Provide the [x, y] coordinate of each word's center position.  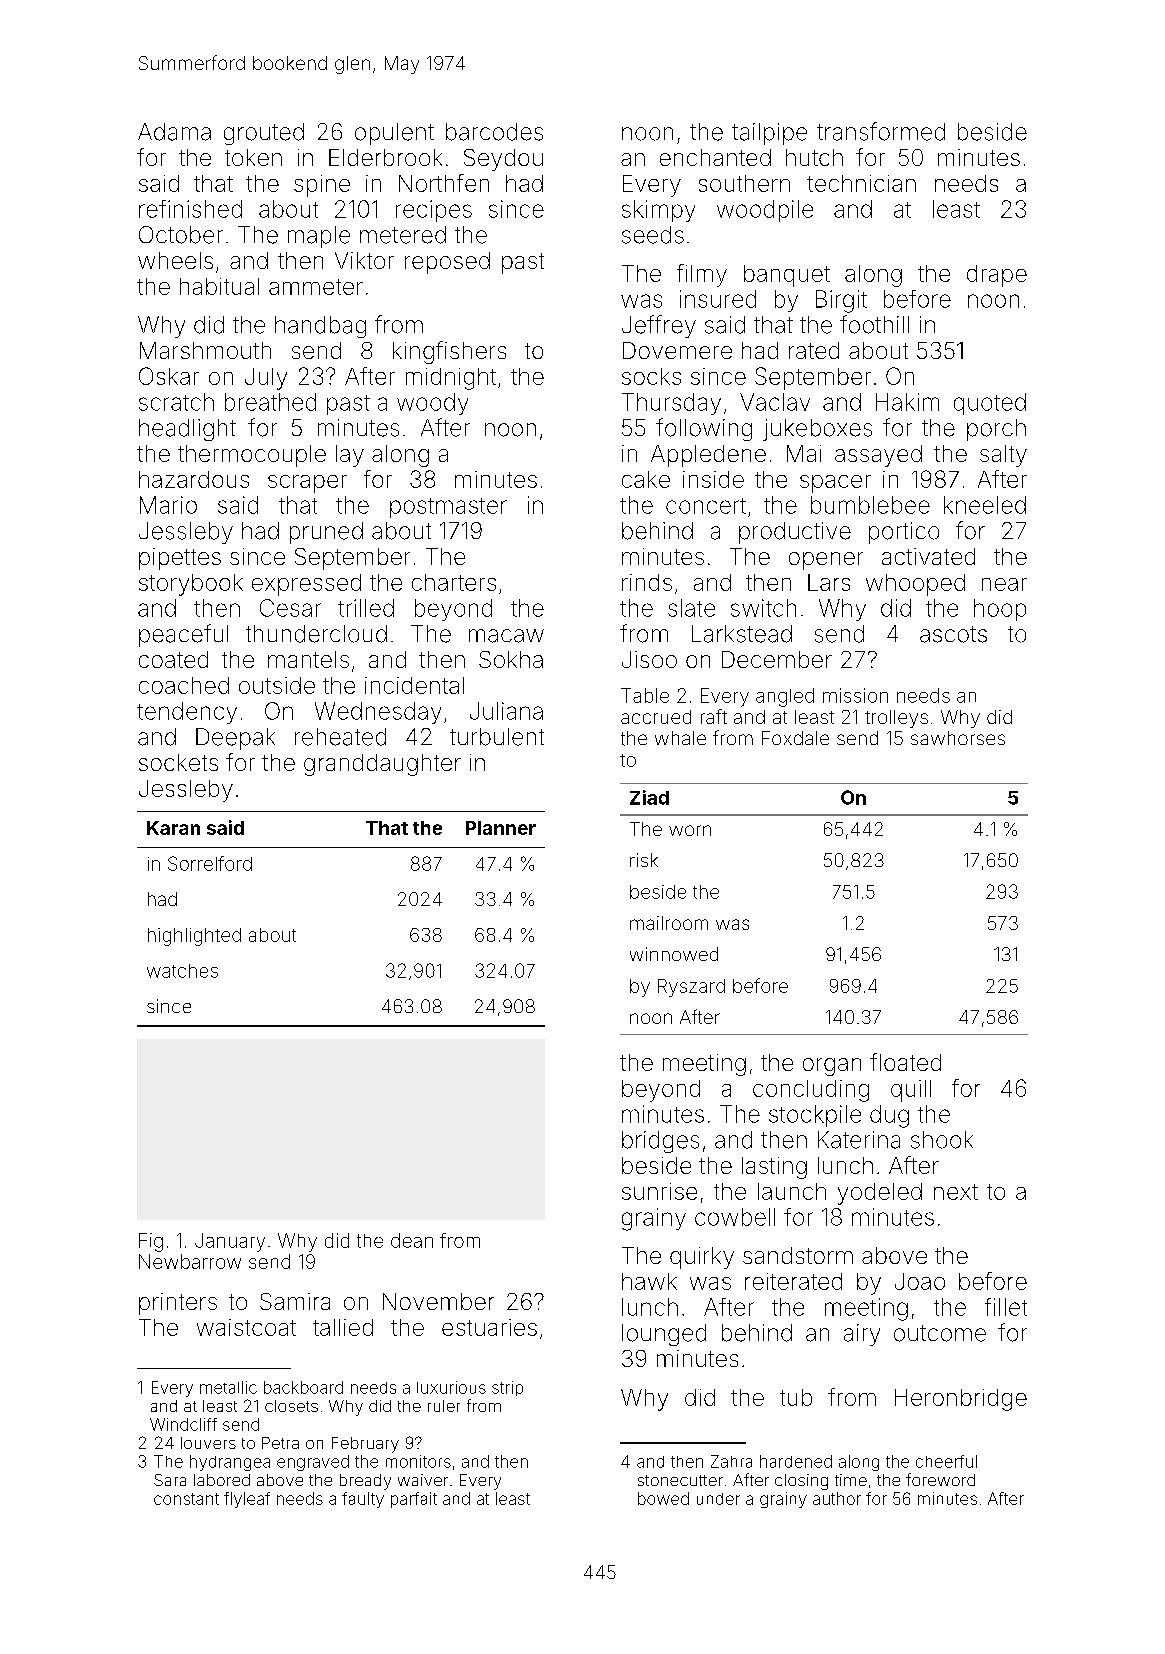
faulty [363, 1500]
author [837, 1498]
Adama [174, 132]
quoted [990, 404]
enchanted [715, 157]
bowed [663, 1498]
